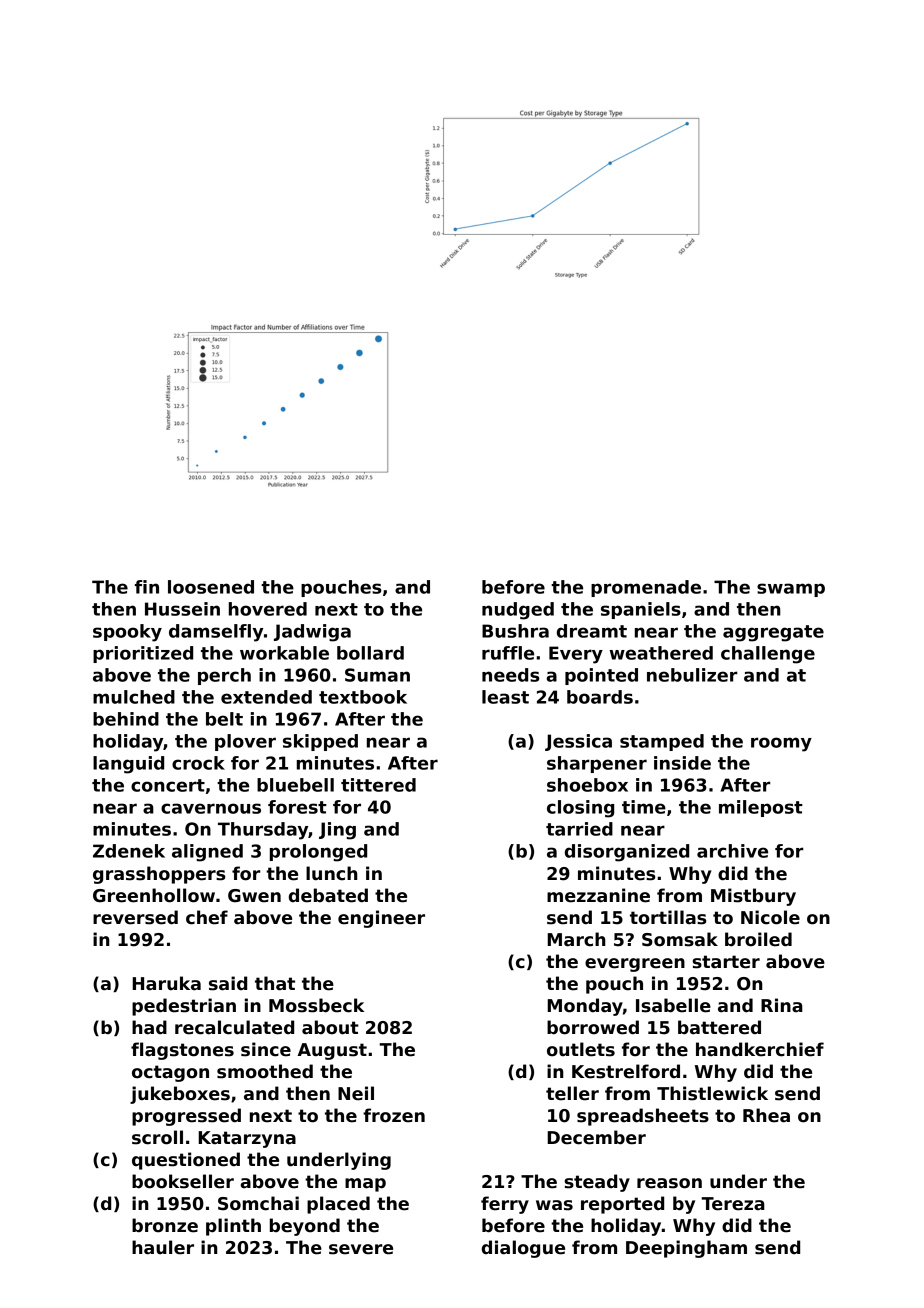  Describe the element at coordinates (149, 1027) in the page. I see `had` at that location.
